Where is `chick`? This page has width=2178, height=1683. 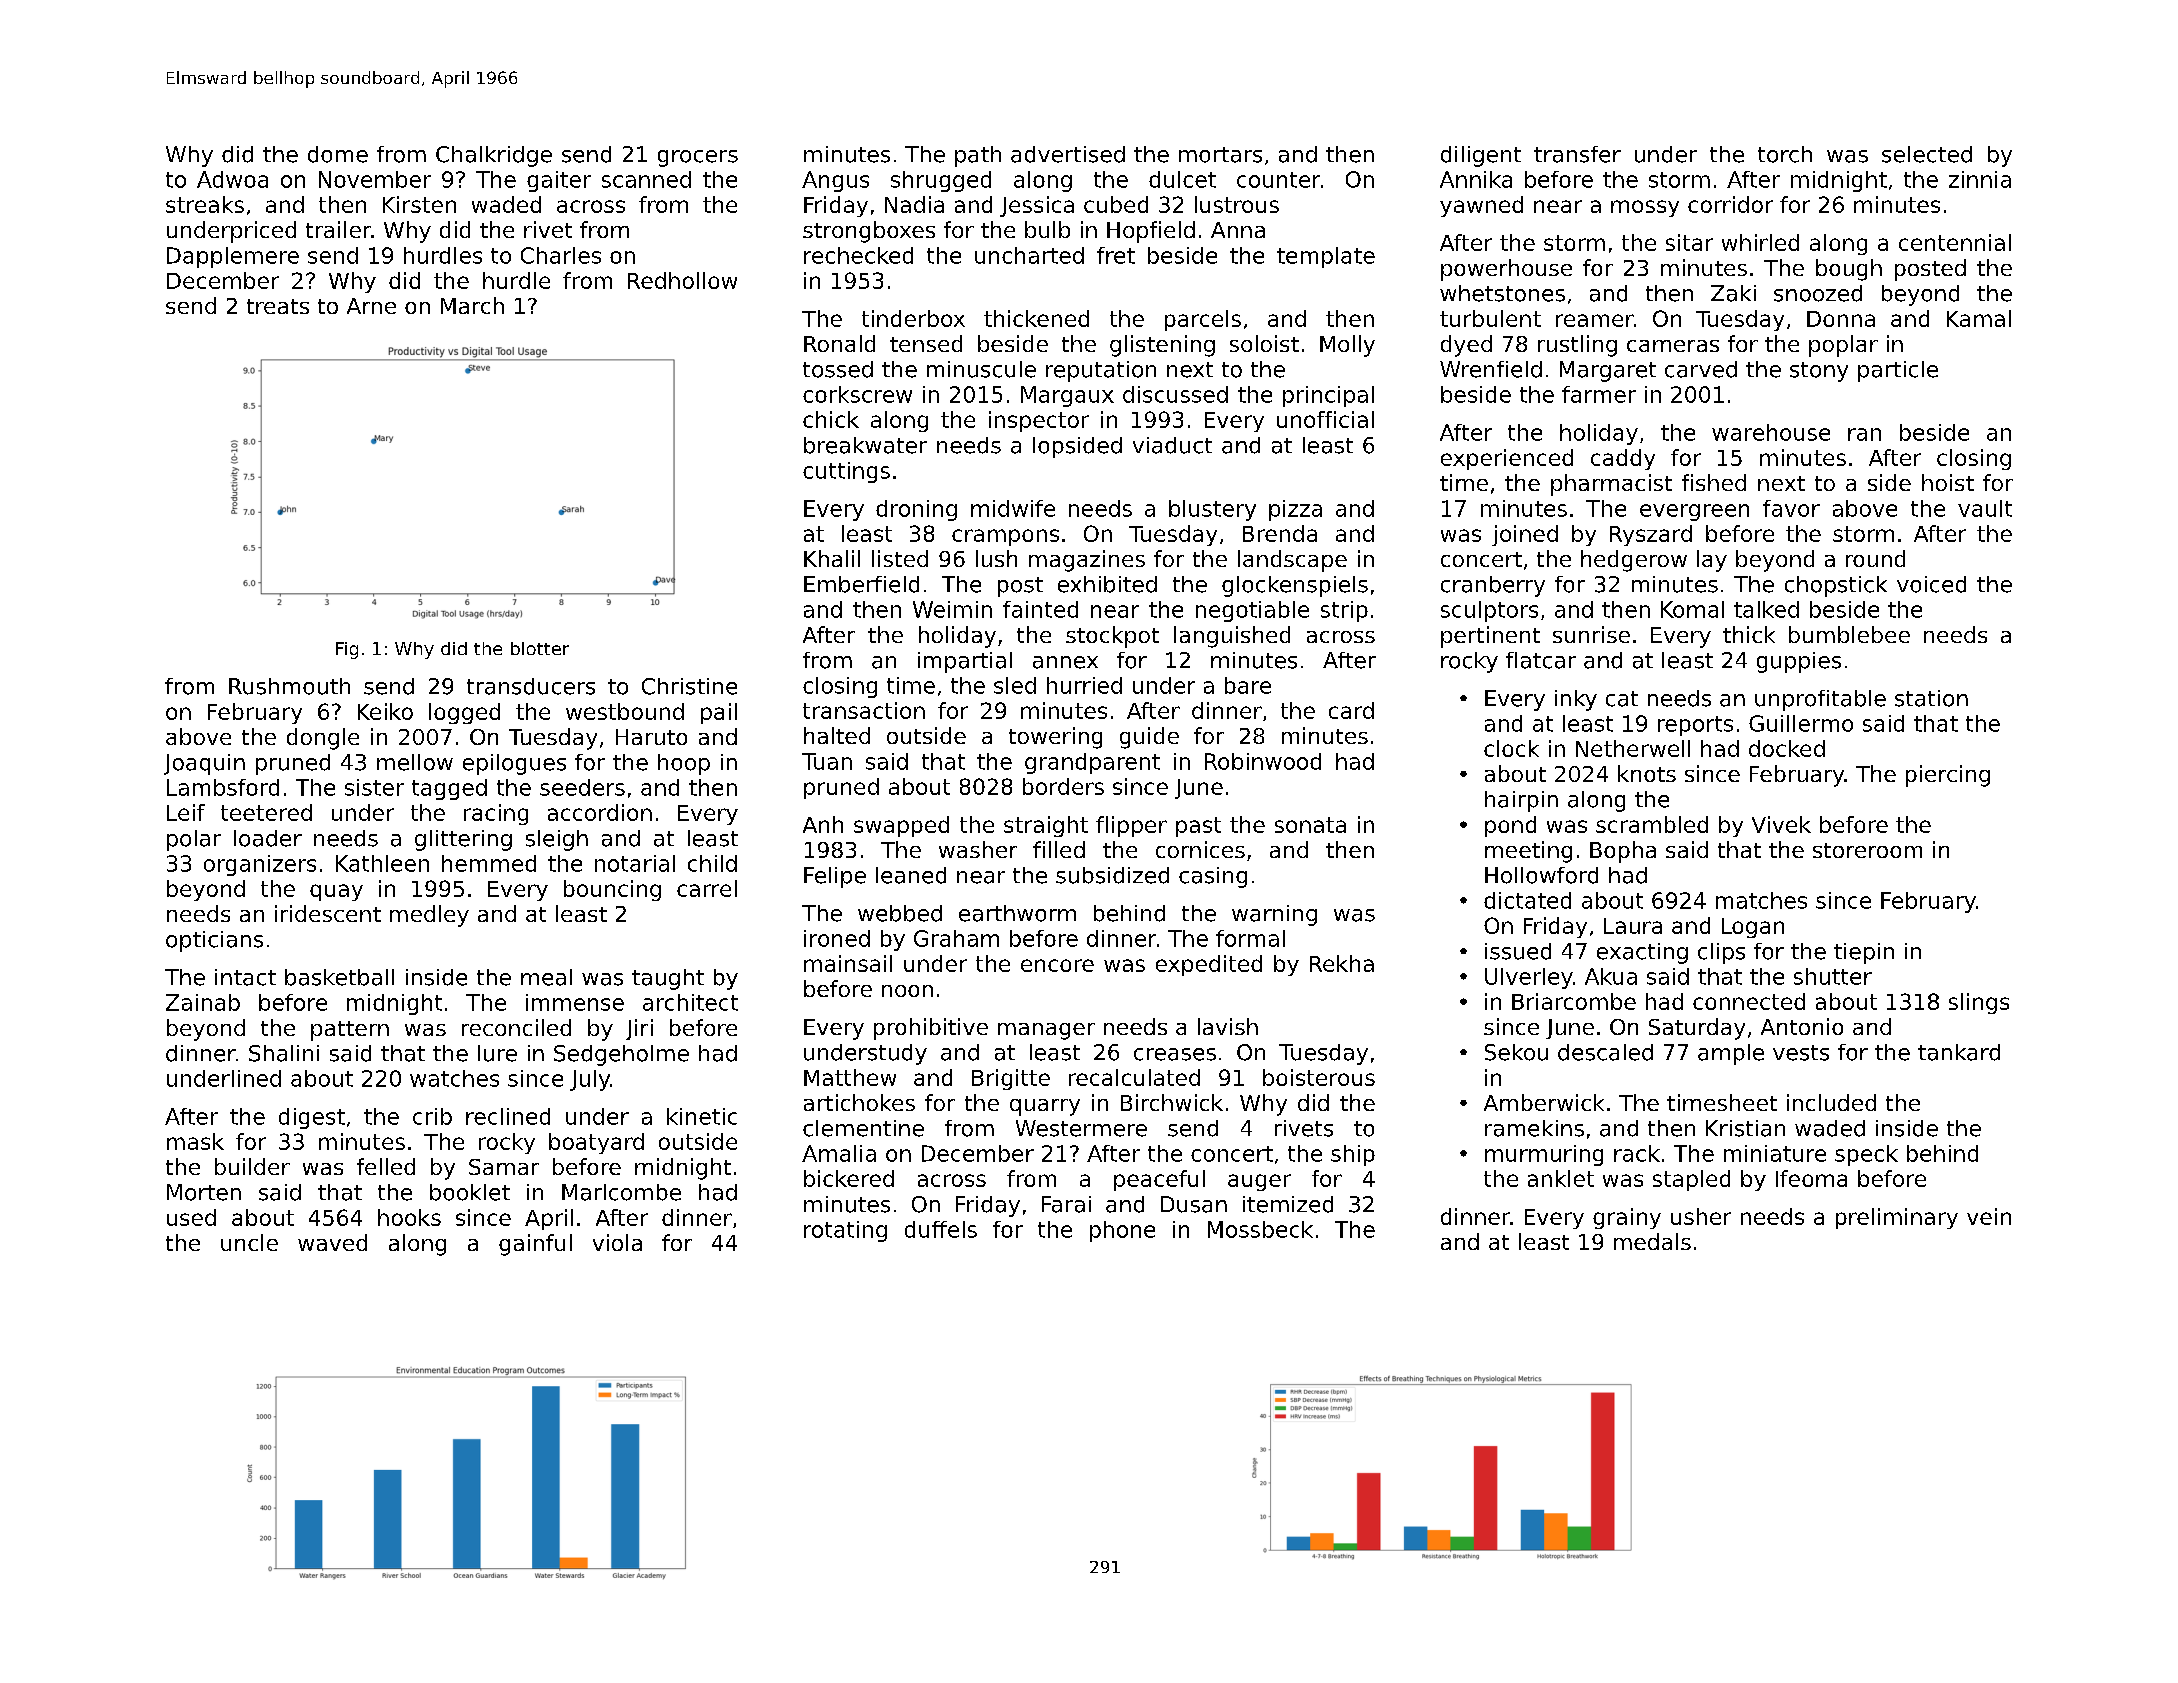 chick is located at coordinates (831, 419).
